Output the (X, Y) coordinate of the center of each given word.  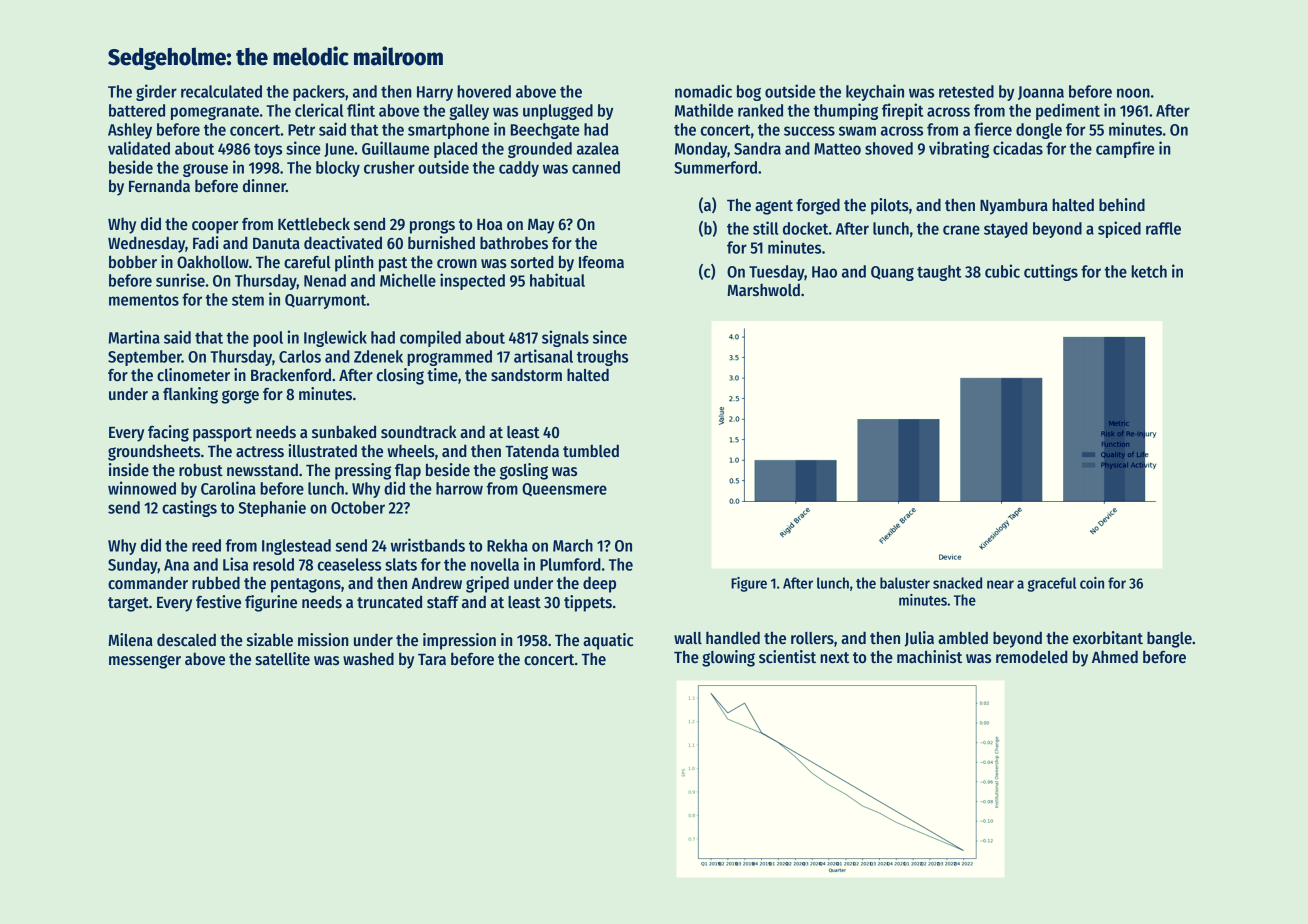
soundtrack (419, 432)
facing (168, 433)
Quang (892, 273)
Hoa (489, 225)
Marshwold (763, 290)
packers (319, 93)
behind (1122, 205)
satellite (282, 659)
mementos (144, 300)
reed (206, 545)
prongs (432, 227)
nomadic (703, 91)
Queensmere (564, 489)
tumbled (591, 451)
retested (966, 91)
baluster (905, 583)
